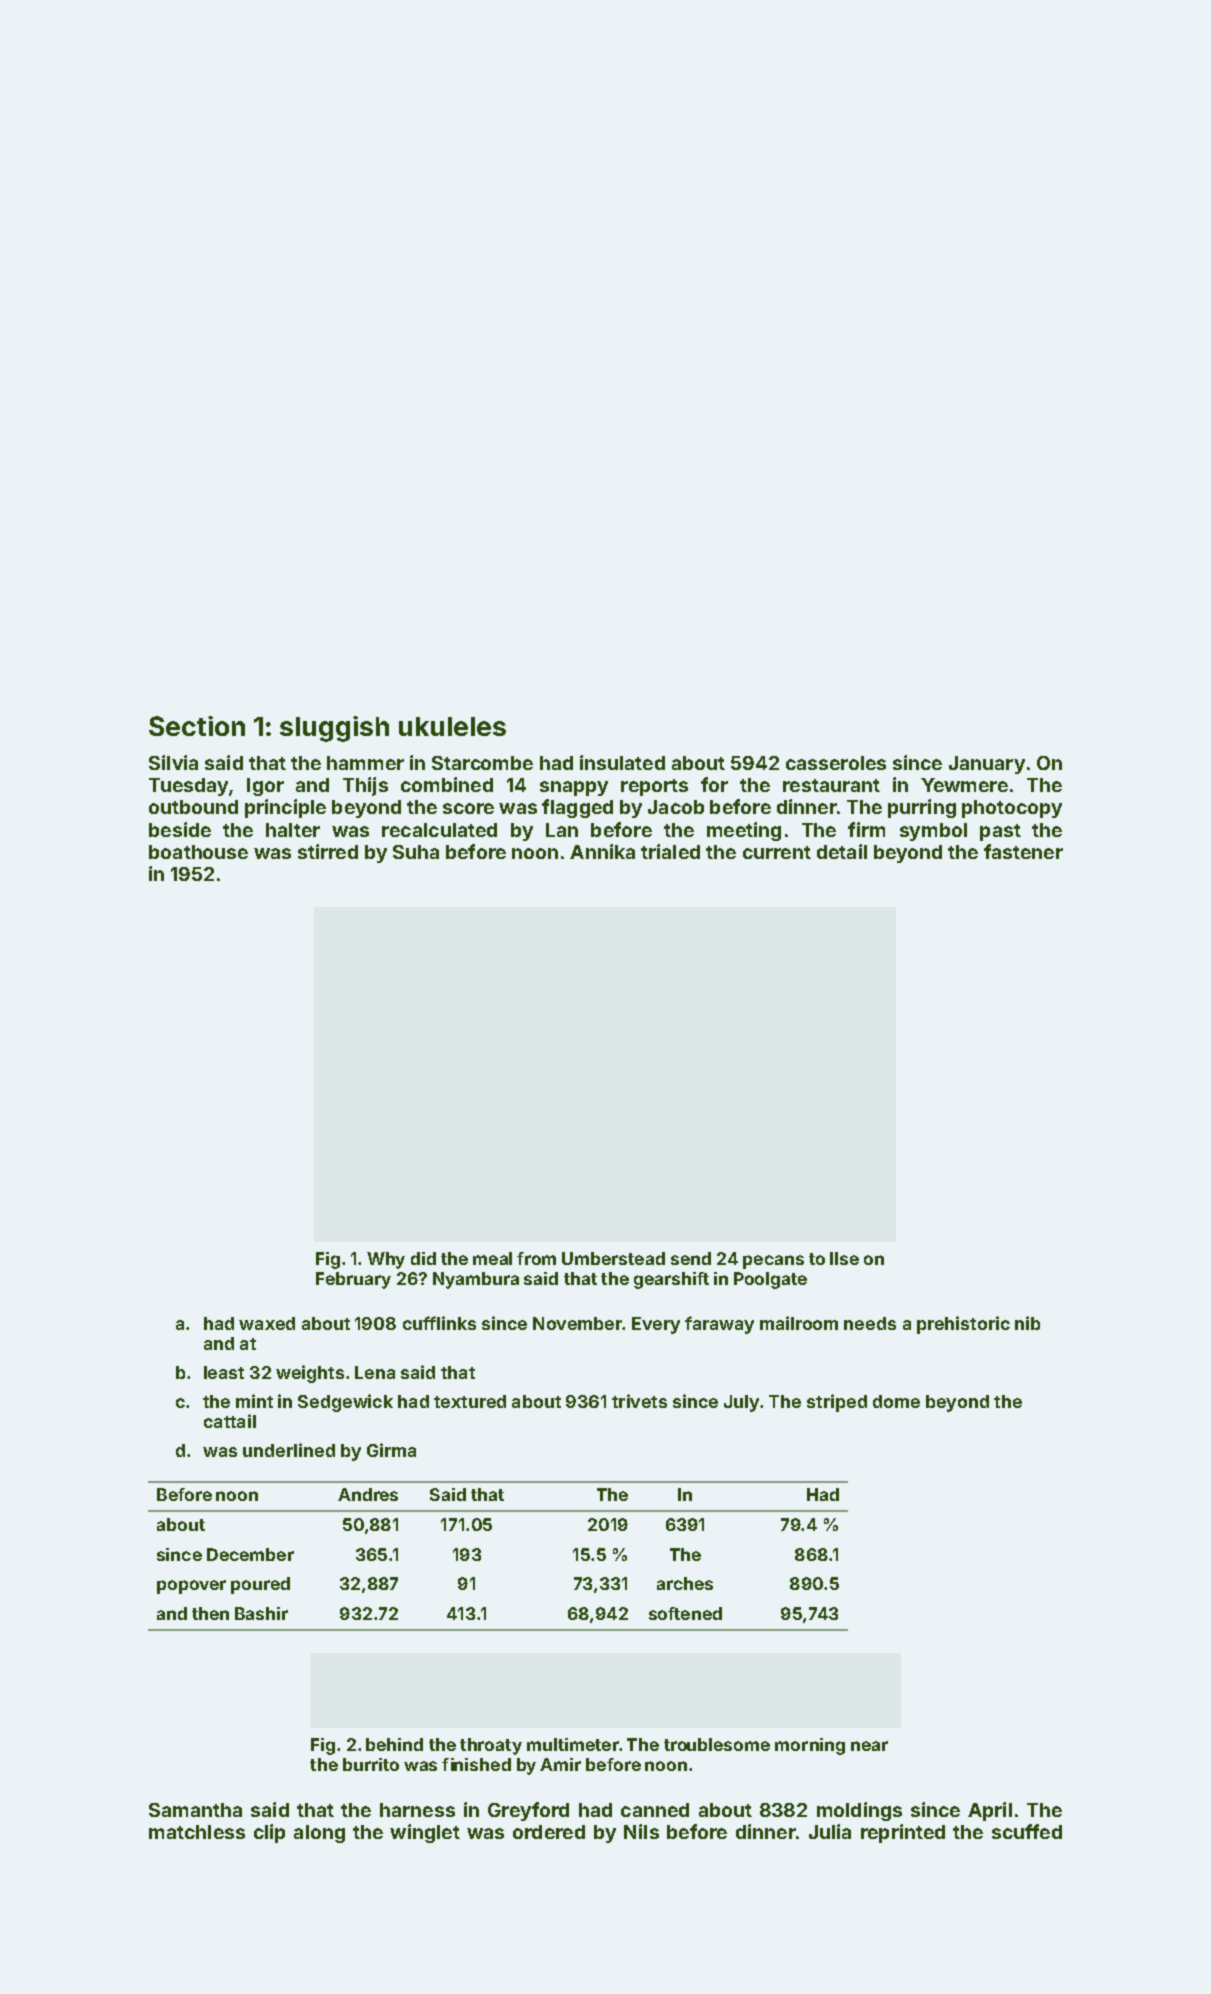 The image size is (1211, 1994). Describe the element at coordinates (691, 1258) in the document. I see `send` at that location.
